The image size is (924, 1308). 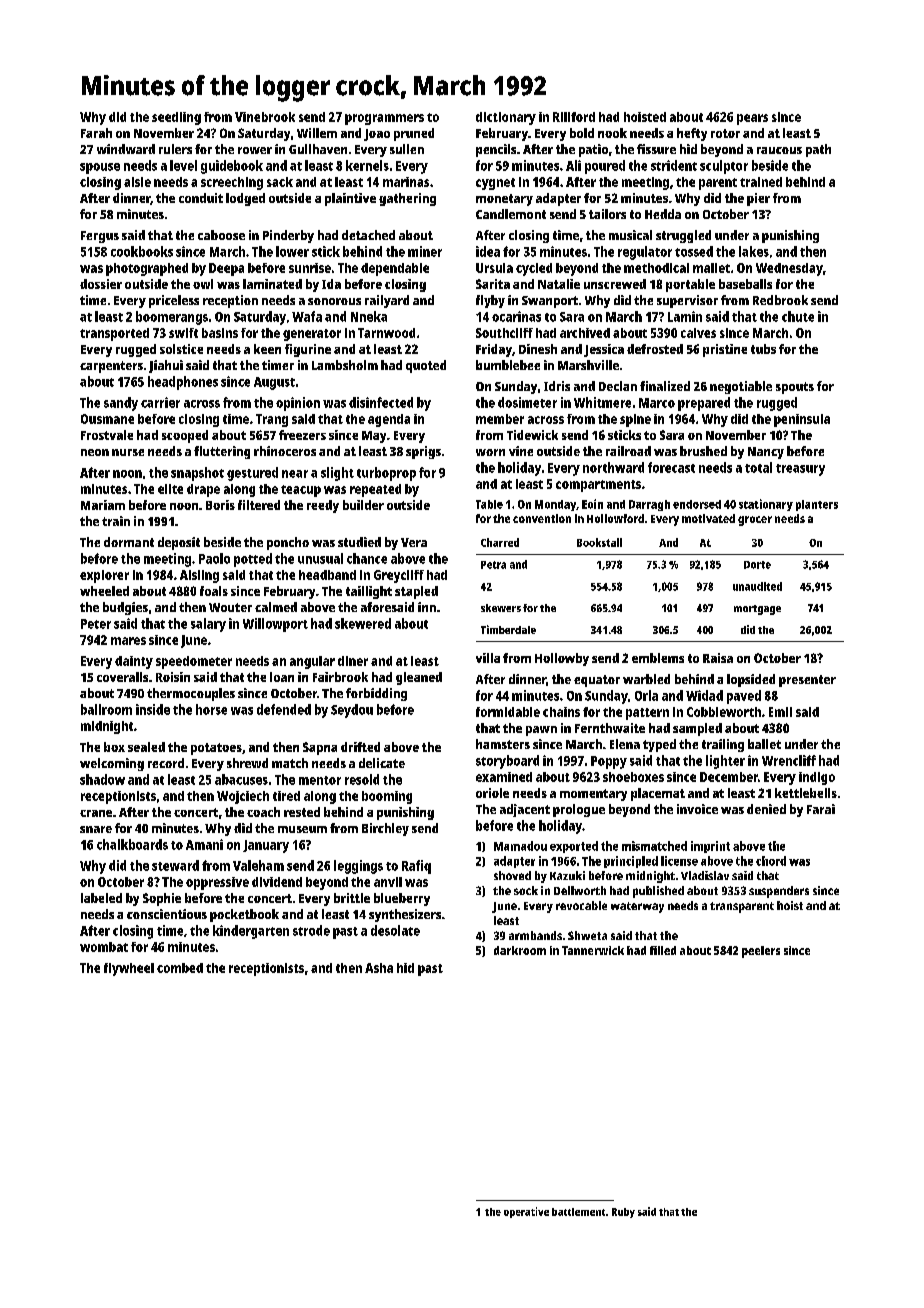 I want to click on Ruby, so click(x=623, y=1213).
